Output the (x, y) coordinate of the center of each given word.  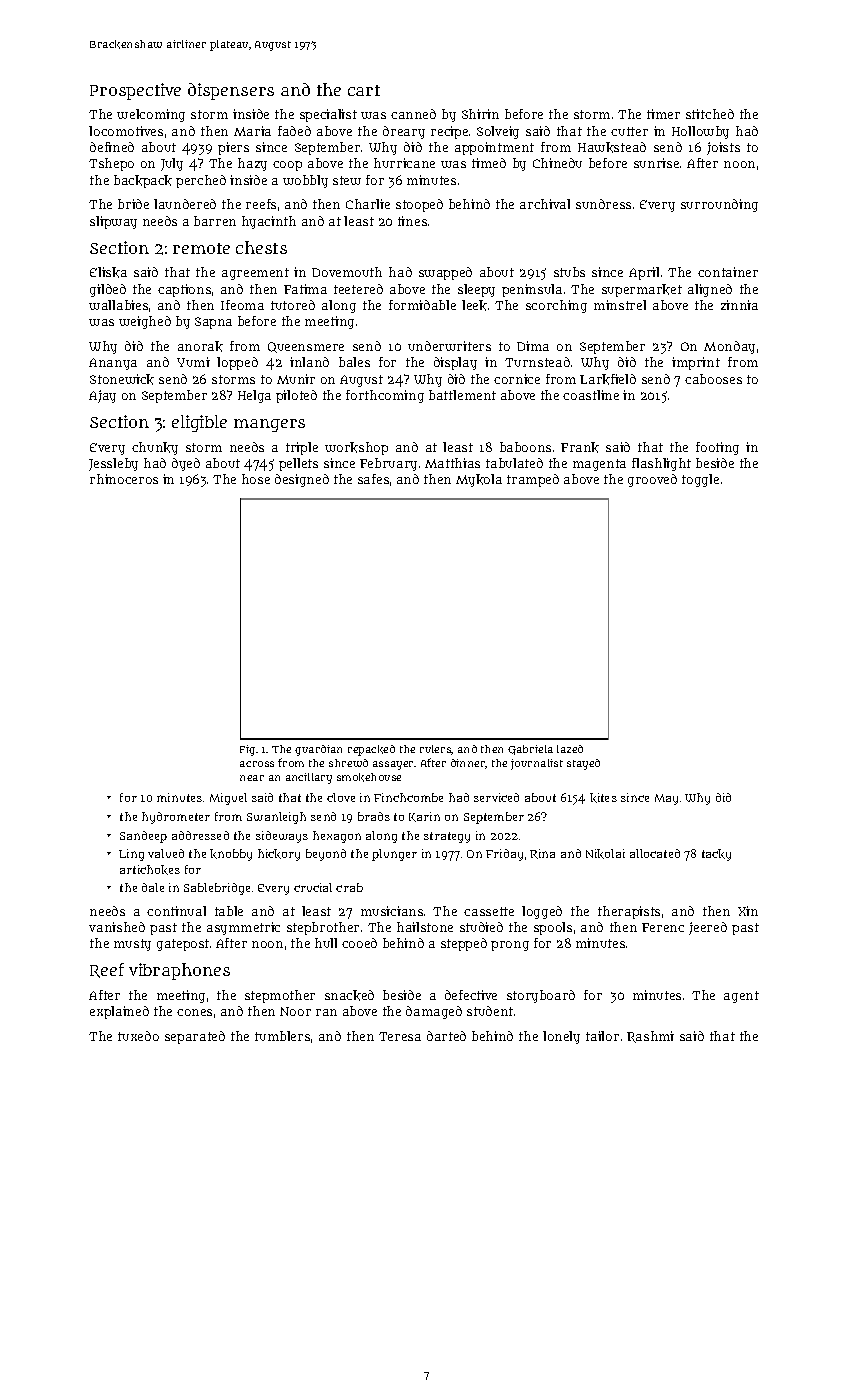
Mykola (479, 480)
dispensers (231, 91)
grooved (652, 480)
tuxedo (138, 1036)
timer (663, 114)
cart (364, 90)
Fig (247, 750)
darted (446, 1036)
